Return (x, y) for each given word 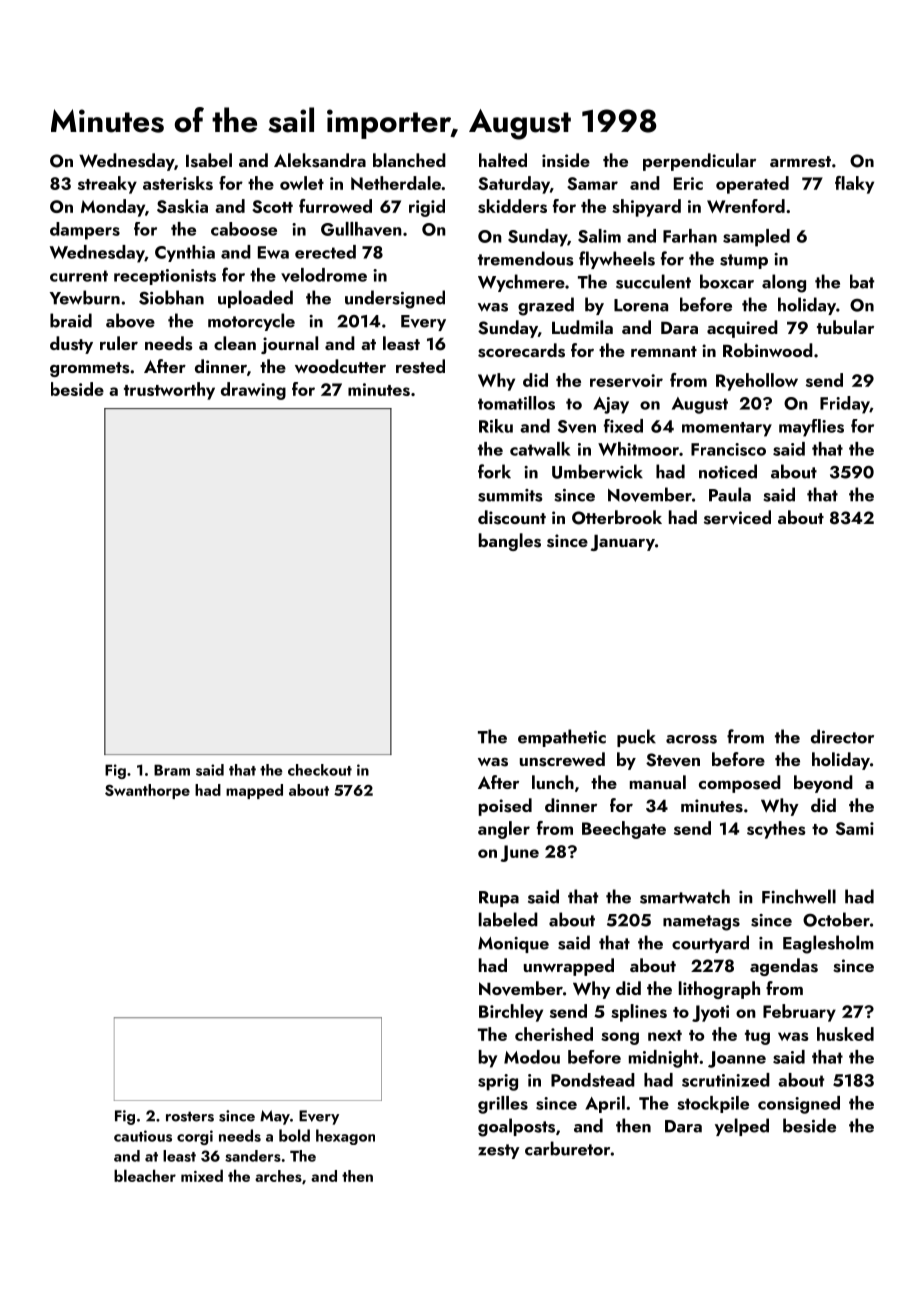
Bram (172, 770)
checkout (320, 770)
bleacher (145, 1175)
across (691, 739)
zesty (499, 1151)
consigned (799, 1105)
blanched (409, 160)
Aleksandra (320, 160)
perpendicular (699, 162)
